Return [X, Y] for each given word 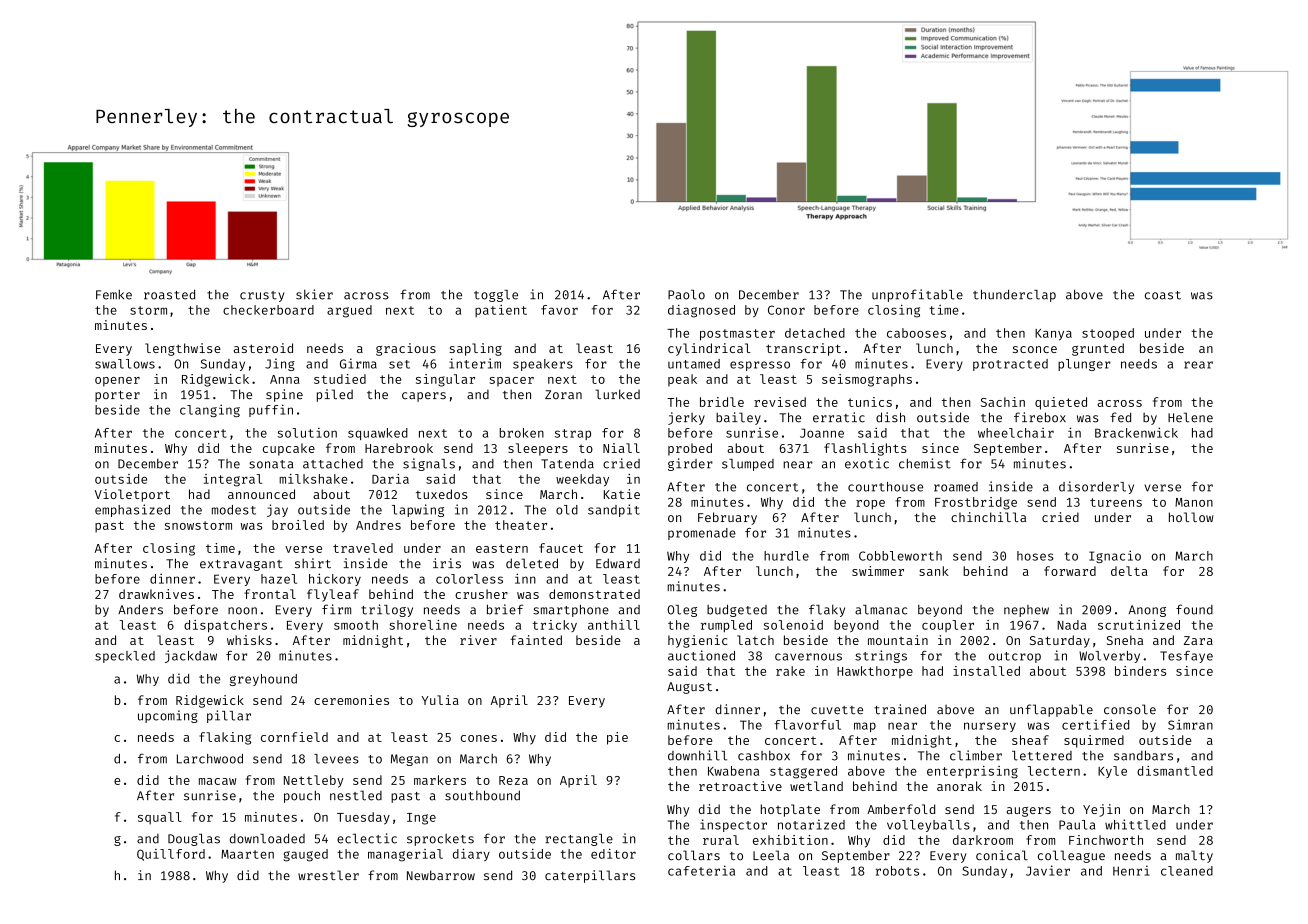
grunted [1098, 349]
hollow [1191, 517]
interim [475, 363]
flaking [225, 738]
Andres [378, 525]
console [1130, 709]
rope [870, 505]
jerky [686, 418]
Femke [114, 294]
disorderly [1096, 487]
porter [117, 396]
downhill [697, 755]
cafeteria [701, 870]
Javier [1048, 870]
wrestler [328, 875]
